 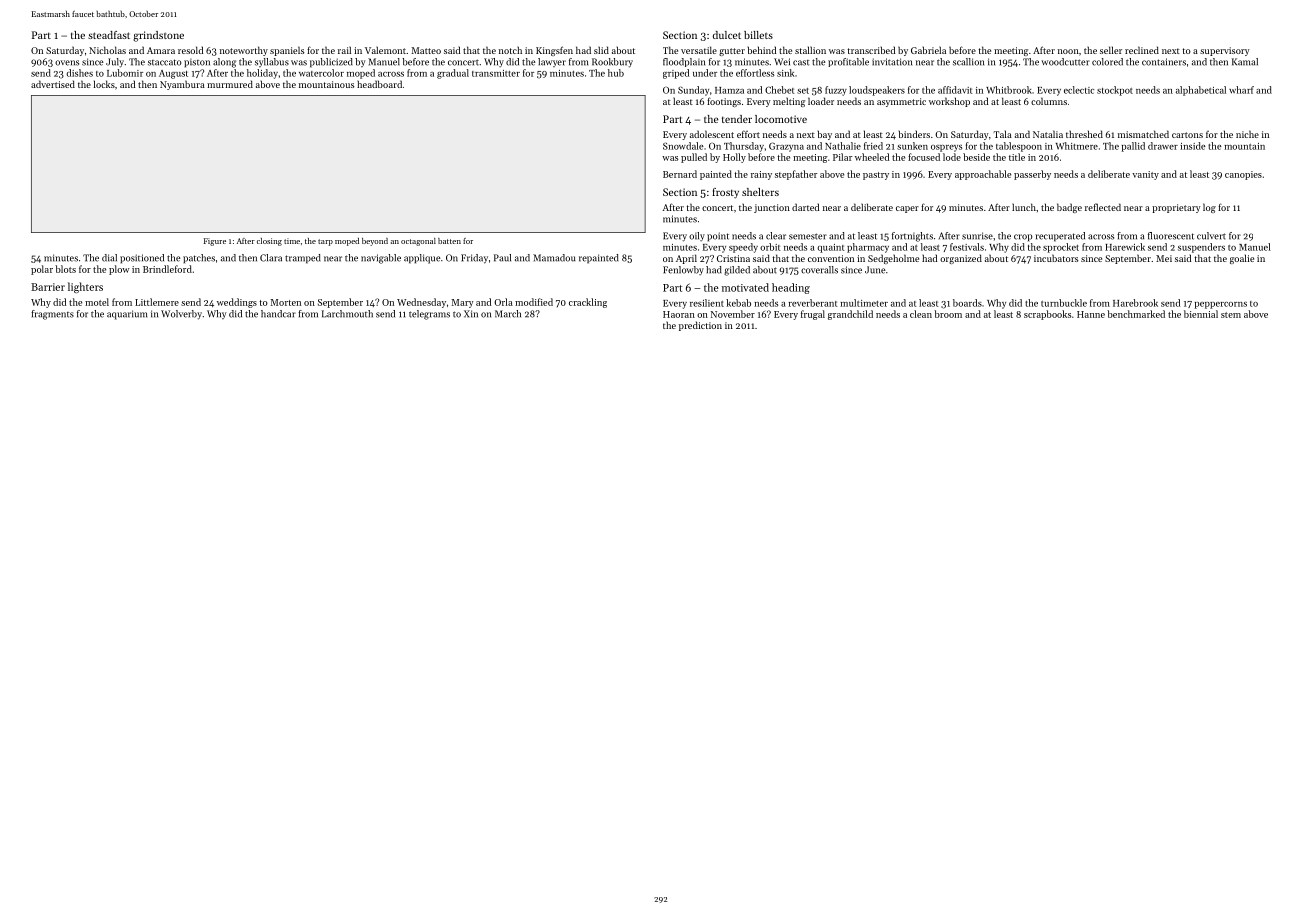 What do you see at coordinates (724, 102) in the document?
I see `footings` at bounding box center [724, 102].
